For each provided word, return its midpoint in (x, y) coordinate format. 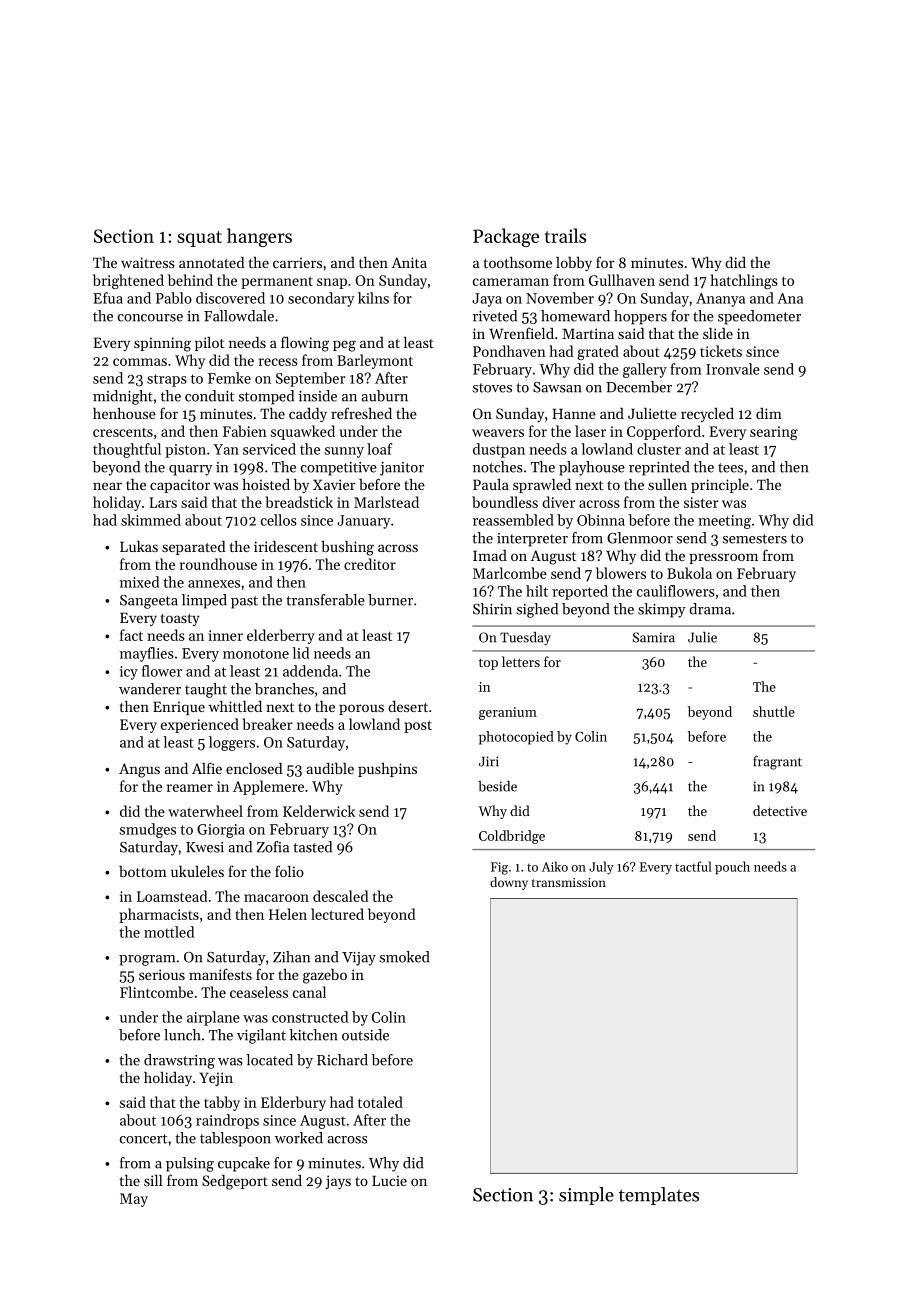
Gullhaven (622, 280)
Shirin (492, 609)
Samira (654, 637)
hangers (259, 237)
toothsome (518, 262)
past (244, 602)
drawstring (179, 1061)
